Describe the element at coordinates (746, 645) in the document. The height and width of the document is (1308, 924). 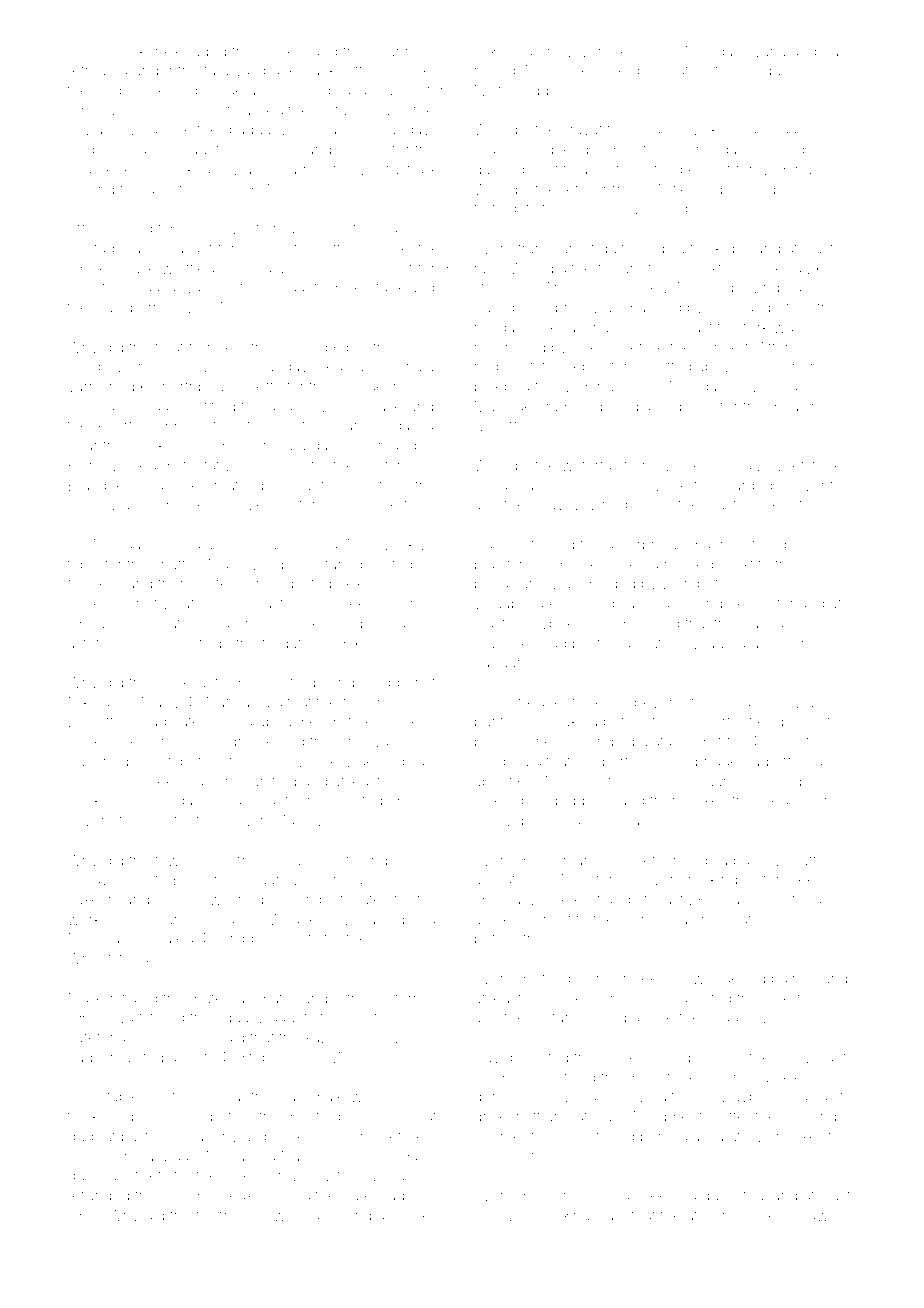
I see `autographs` at that location.
